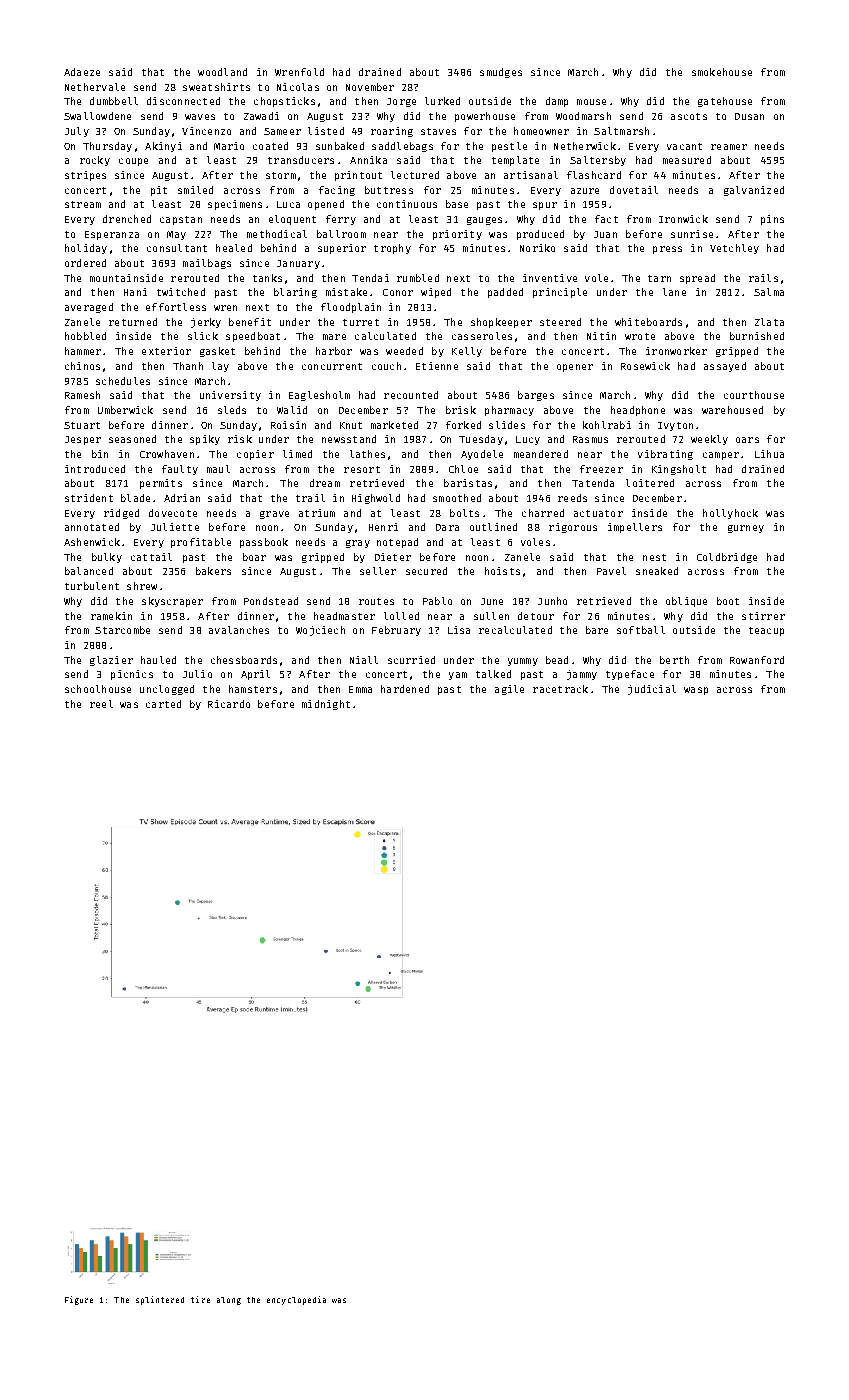 The height and width of the screenshot is (1400, 849). I want to click on Rowanford, so click(757, 660).
